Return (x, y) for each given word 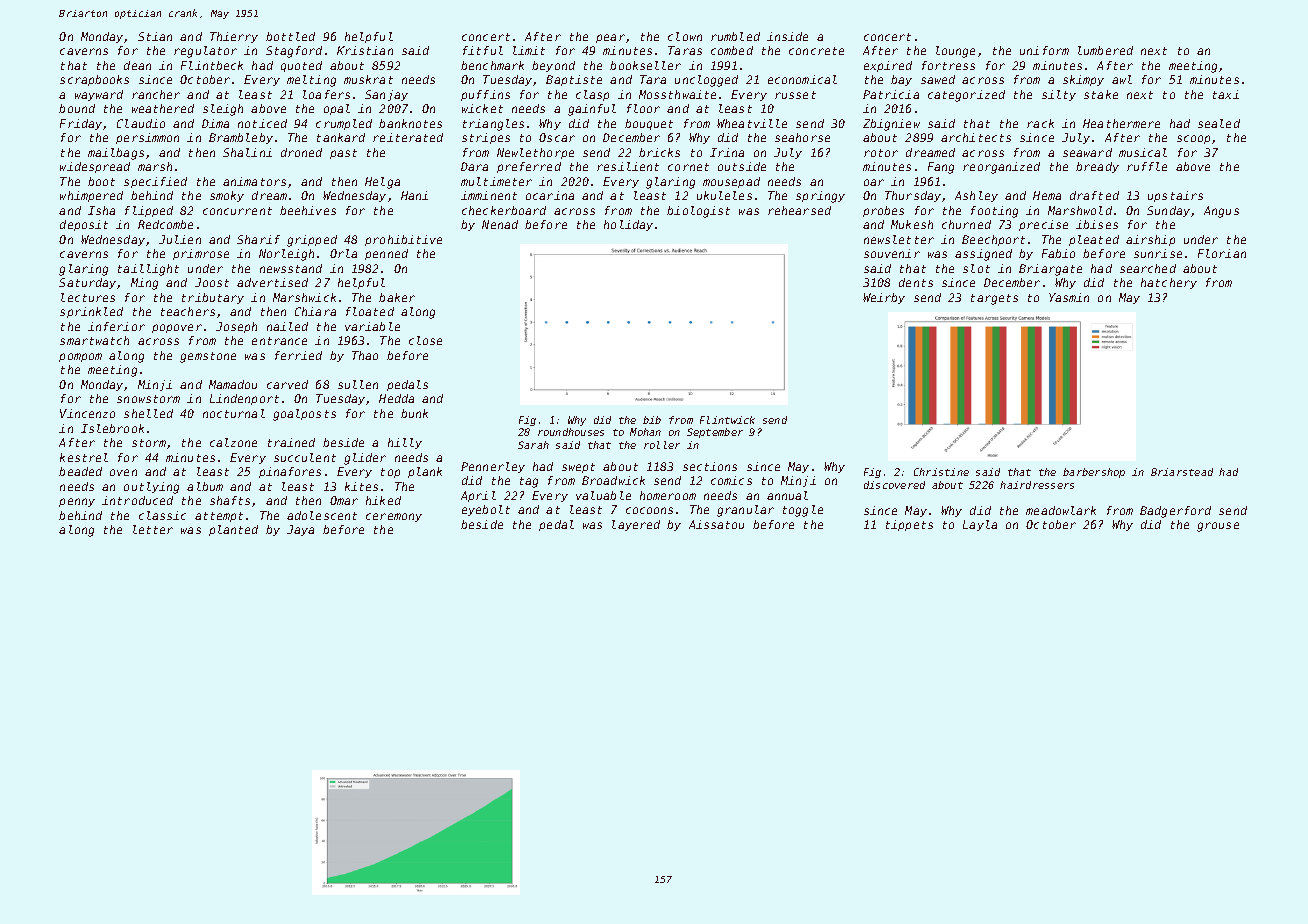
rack (1040, 123)
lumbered (1105, 50)
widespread (95, 167)
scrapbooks (94, 80)
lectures (88, 297)
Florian (1222, 253)
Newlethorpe (535, 153)
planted (233, 530)
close (425, 340)
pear (610, 38)
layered (636, 525)
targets (994, 299)
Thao (365, 355)
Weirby (884, 298)
